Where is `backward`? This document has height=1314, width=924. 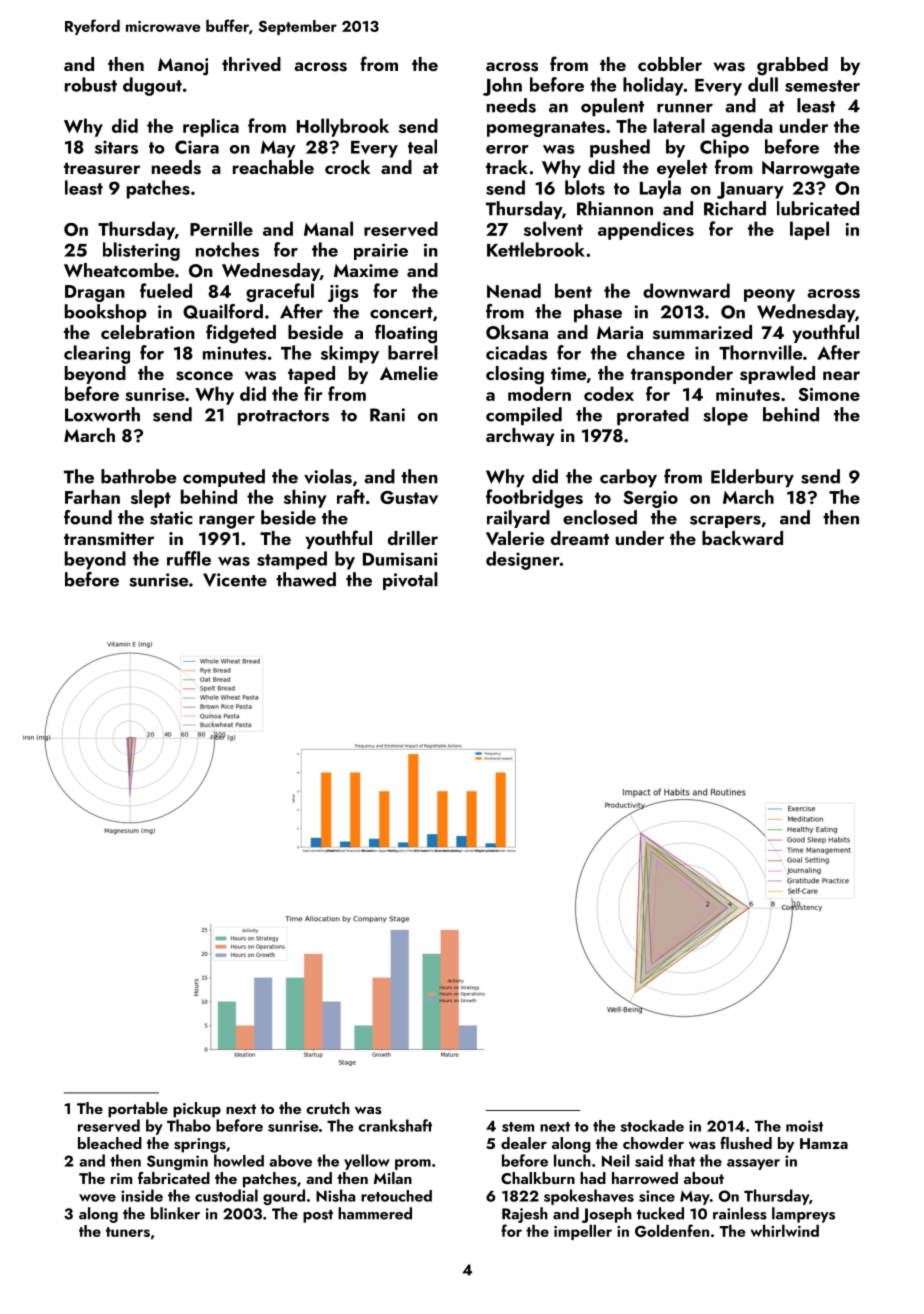 backward is located at coordinates (742, 538).
